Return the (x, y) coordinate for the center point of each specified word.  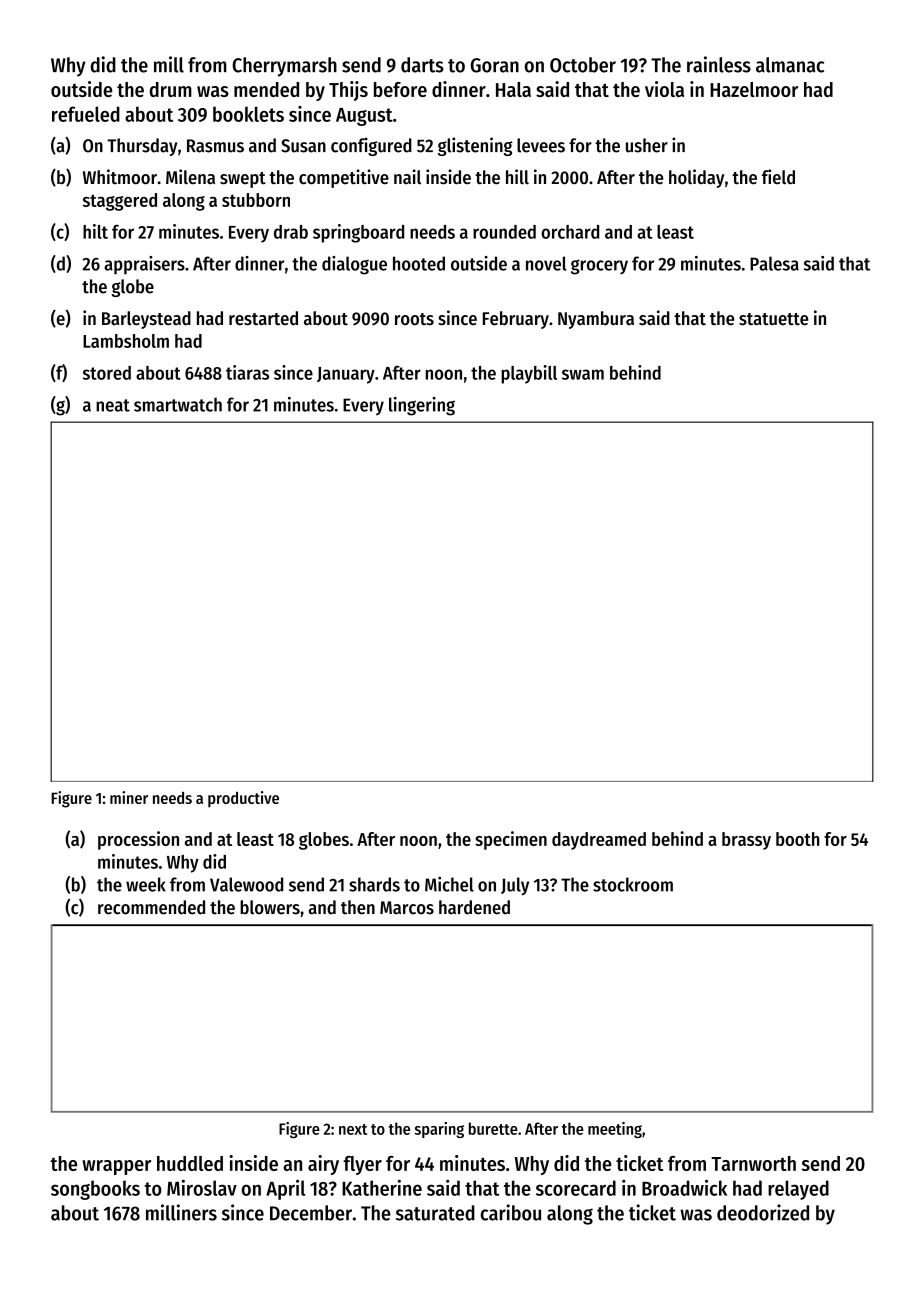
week (146, 884)
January (346, 375)
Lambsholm (126, 341)
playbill (529, 374)
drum (171, 89)
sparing (439, 1130)
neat (113, 405)
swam (583, 374)
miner (129, 797)
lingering (422, 406)
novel (546, 263)
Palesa (774, 263)
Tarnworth (753, 1163)
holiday (696, 178)
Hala (513, 89)
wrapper (116, 1167)
